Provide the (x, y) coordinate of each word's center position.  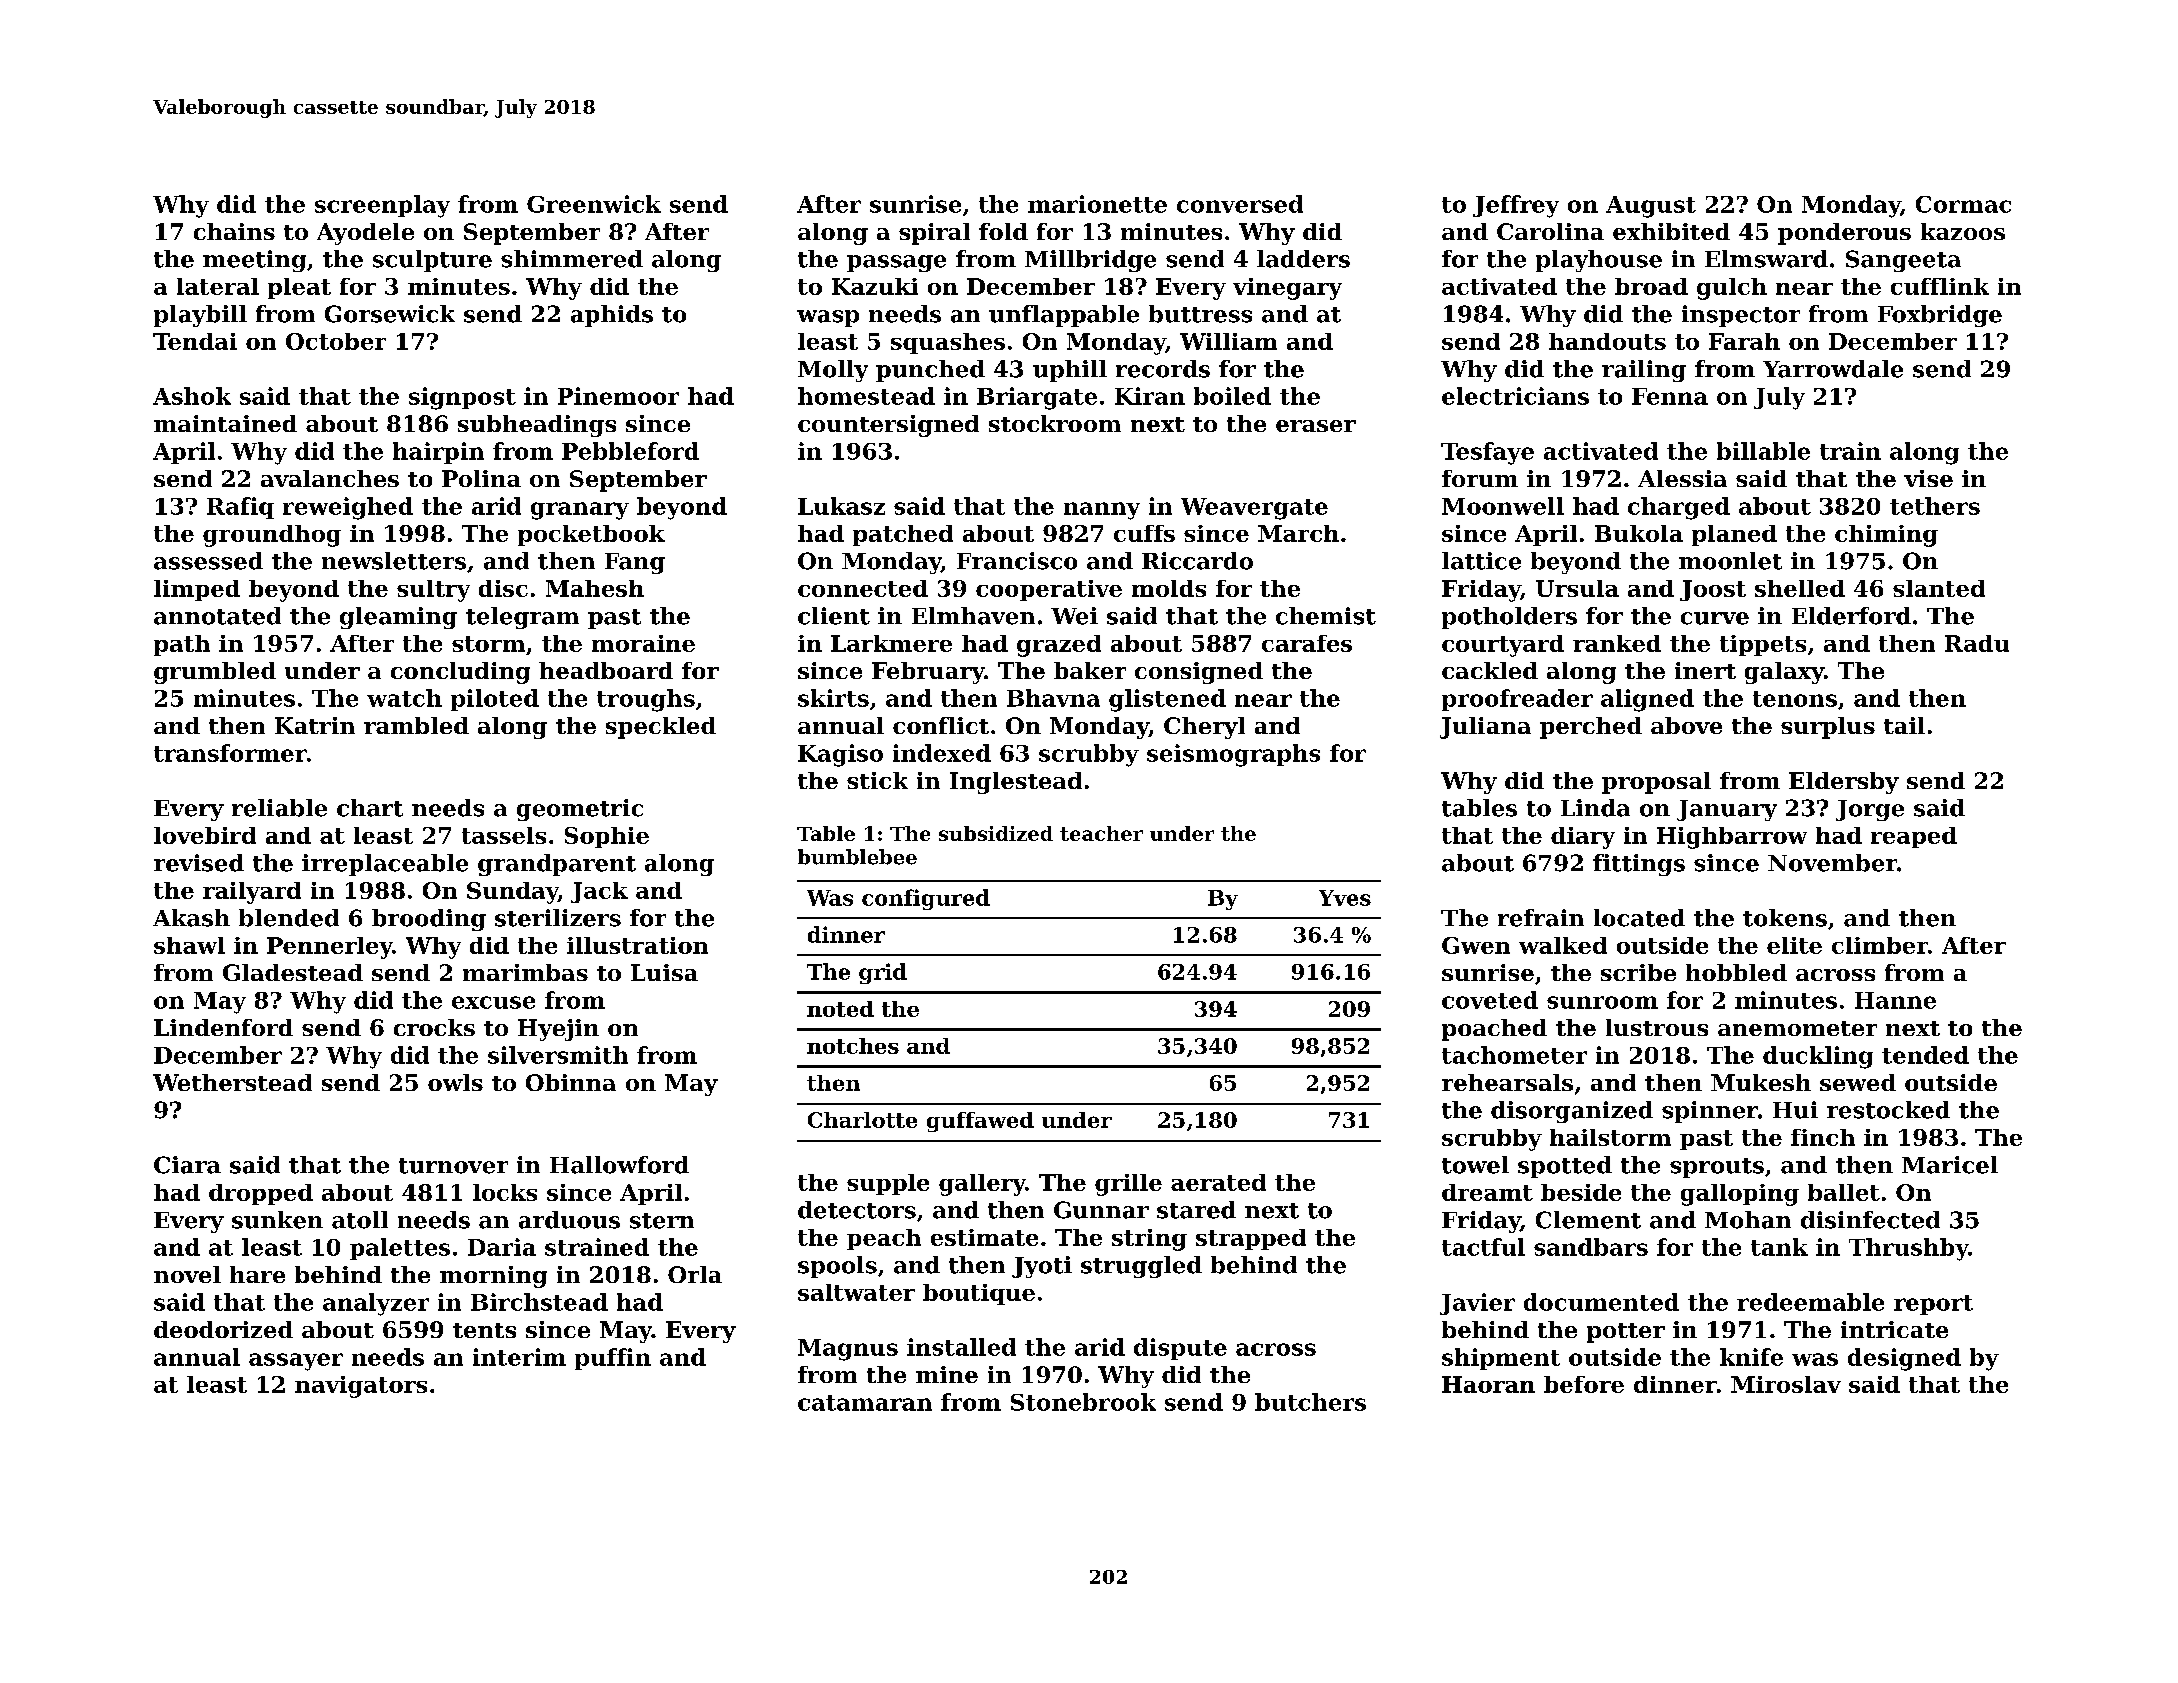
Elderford (1851, 616)
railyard (252, 893)
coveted (1490, 1000)
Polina (481, 478)
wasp (828, 318)
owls (455, 1082)
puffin (613, 1359)
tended (1925, 1055)
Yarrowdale (1833, 369)
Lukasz (841, 506)
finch (1823, 1137)
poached (1494, 1030)
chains (234, 231)
